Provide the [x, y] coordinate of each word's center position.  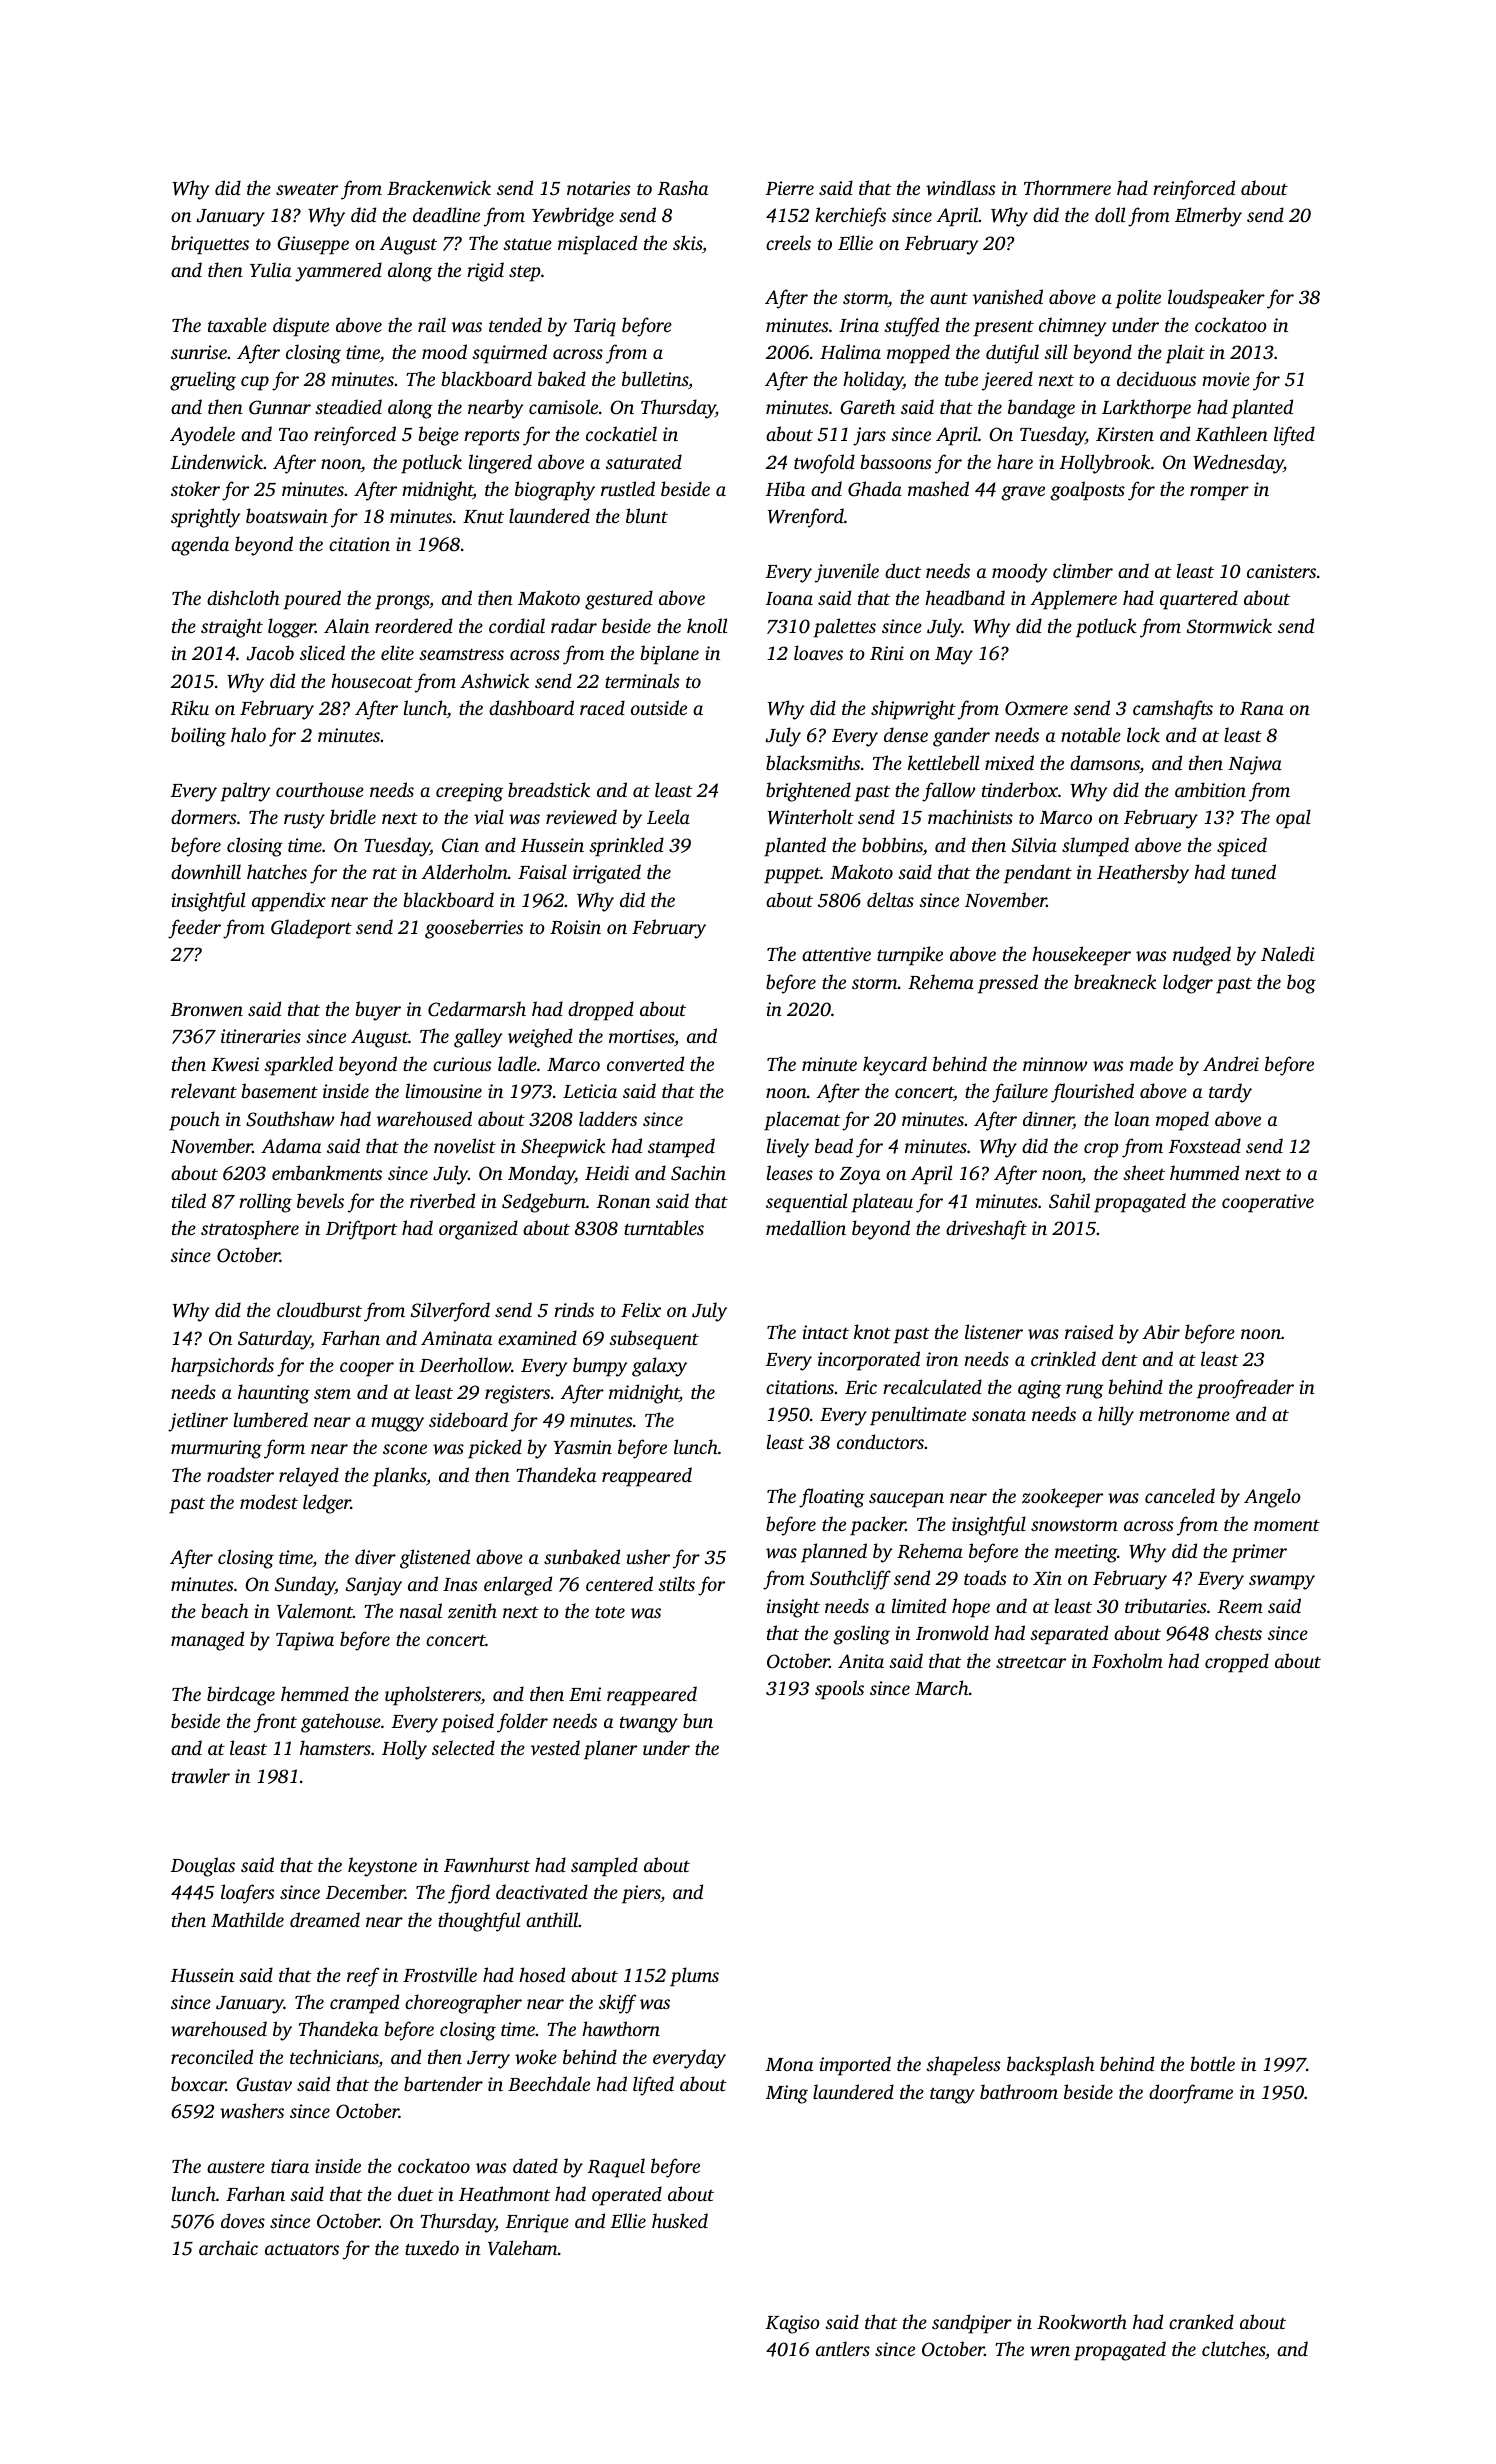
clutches [1233, 2348]
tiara [290, 2166]
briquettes [210, 245]
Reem [1240, 1607]
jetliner [198, 1422]
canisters [1281, 571]
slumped [1095, 847]
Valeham [522, 2248]
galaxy [659, 1367]
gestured [619, 600]
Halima [850, 351]
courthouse [320, 789]
